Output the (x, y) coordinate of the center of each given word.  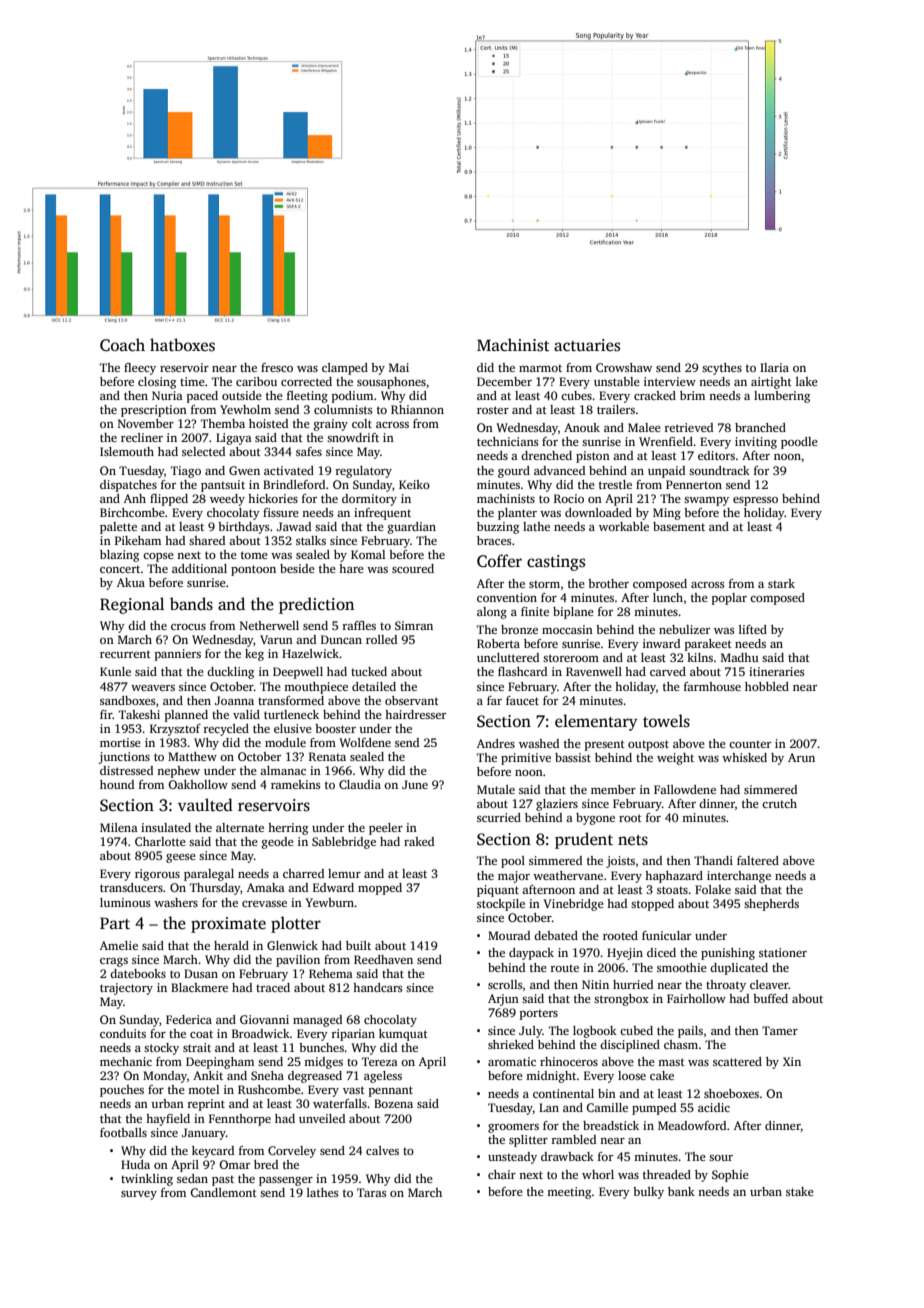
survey (139, 1195)
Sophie (730, 1176)
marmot (540, 368)
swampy (706, 501)
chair (502, 1174)
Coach (122, 345)
